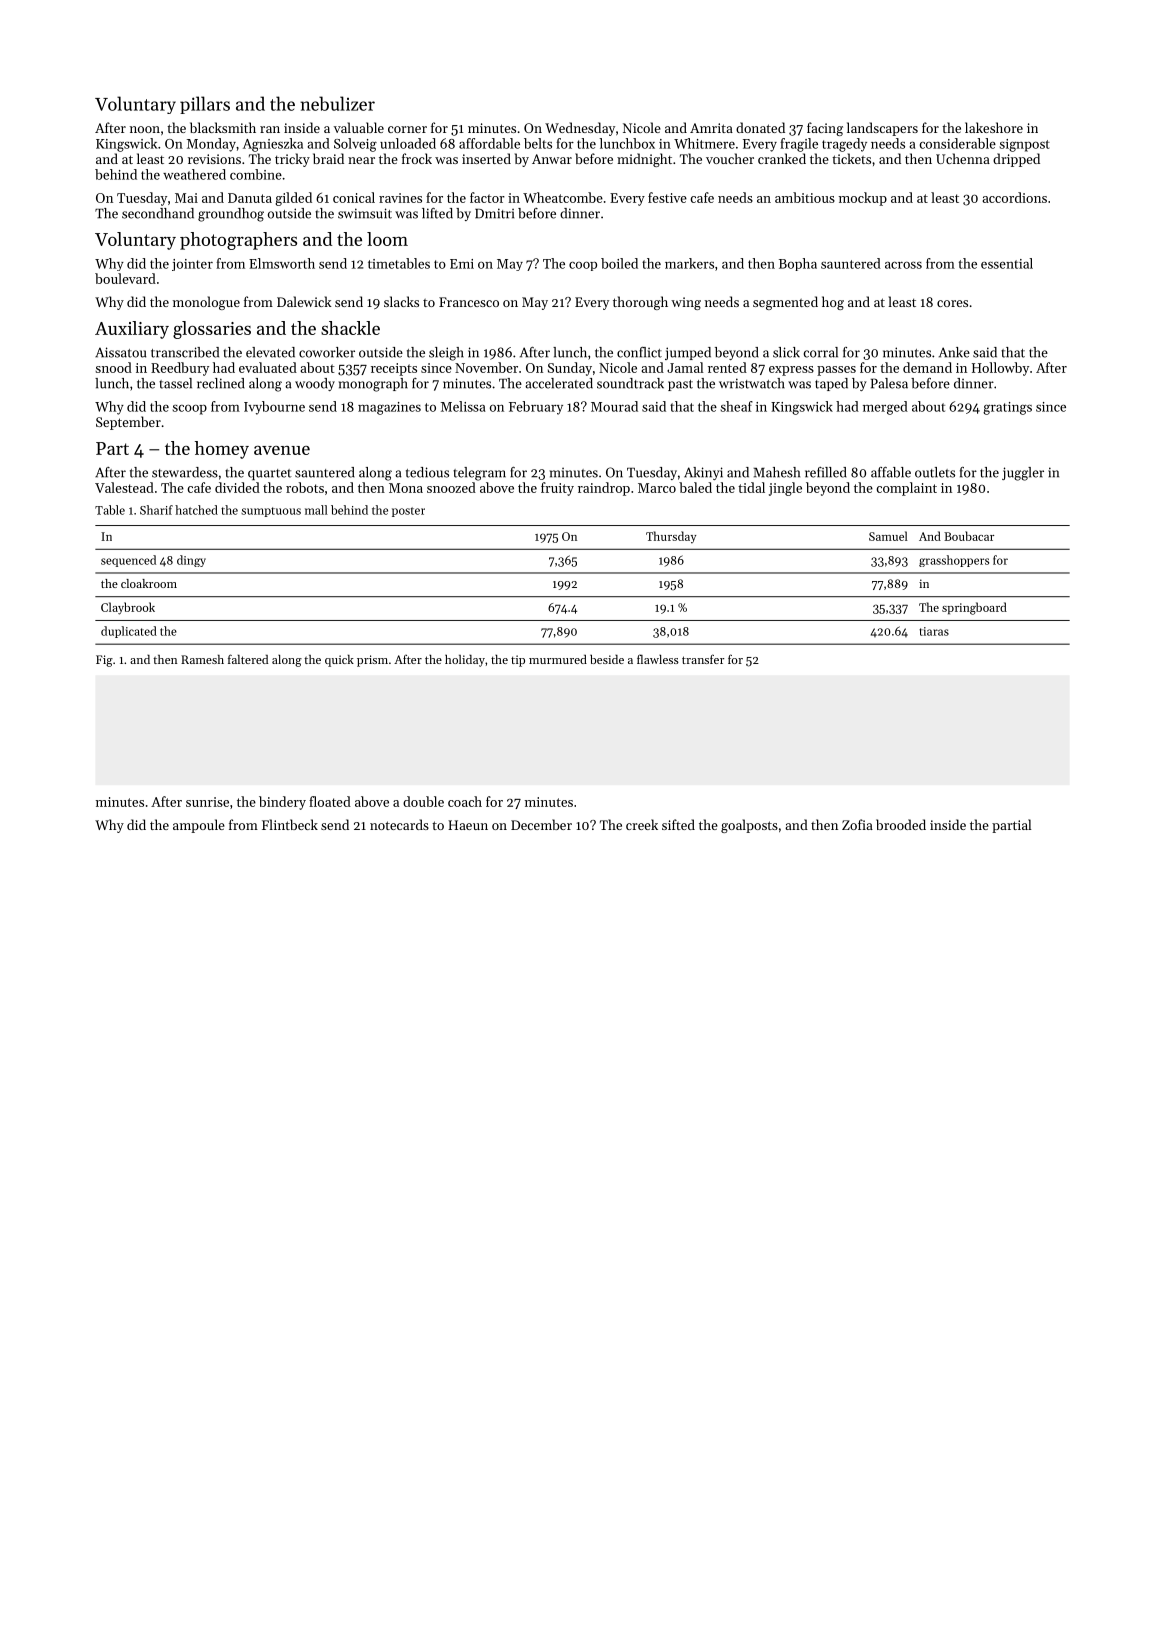  What do you see at coordinates (282, 803) in the document?
I see `bindery` at bounding box center [282, 803].
